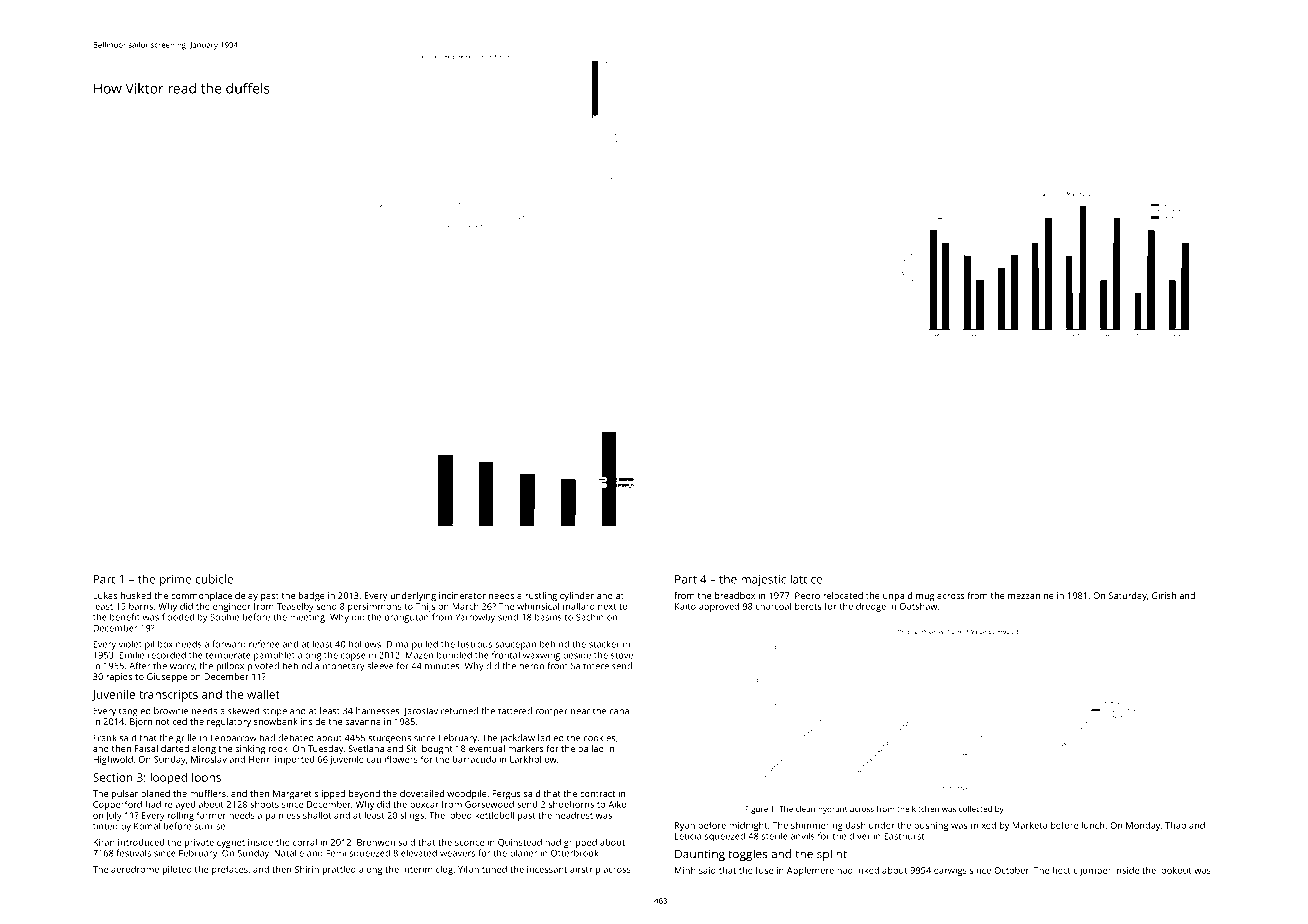 This image has width=1308, height=924. Describe the element at coordinates (243, 711) in the image. I see `skewed` at that location.
